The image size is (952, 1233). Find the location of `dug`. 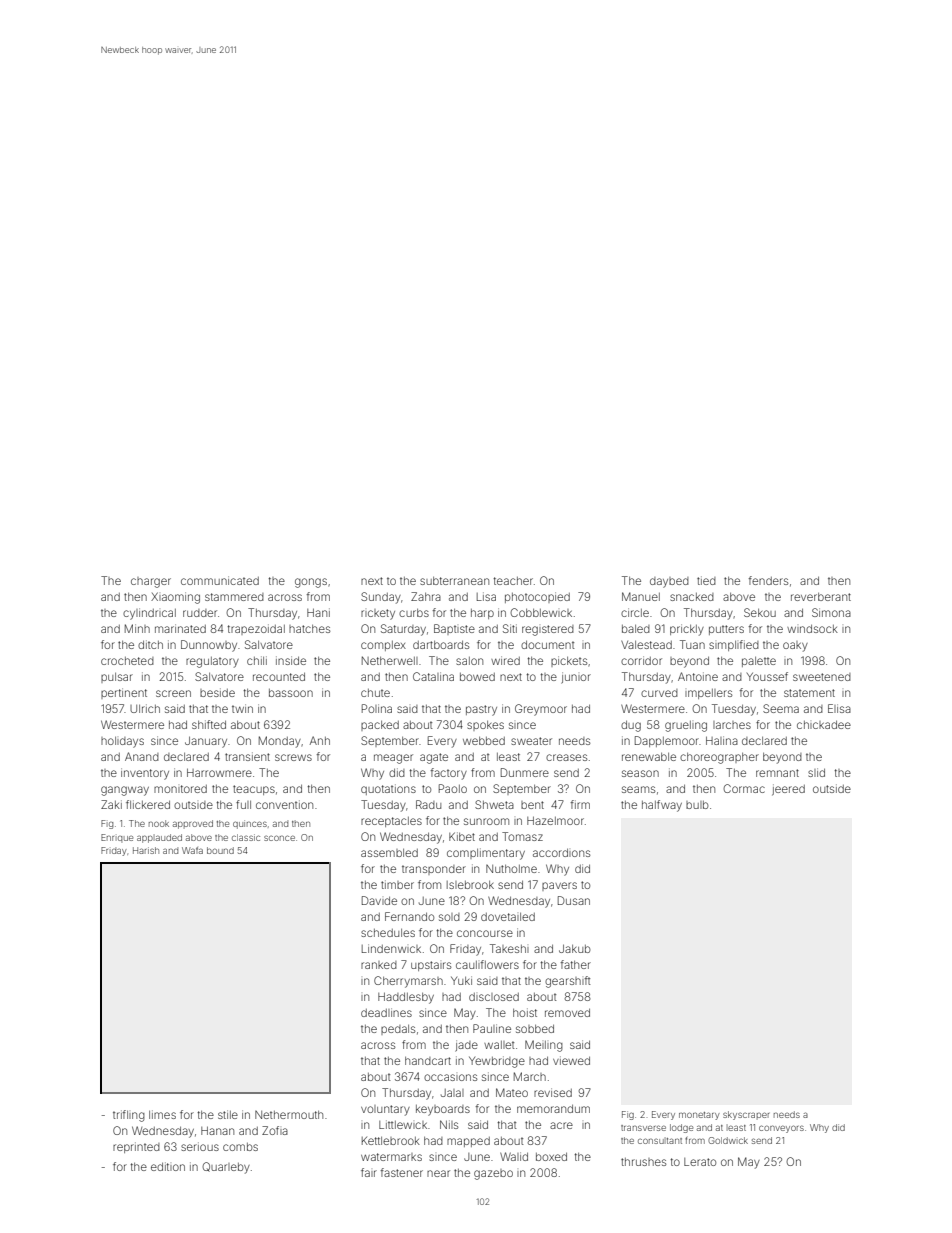

dug is located at coordinates (631, 726).
